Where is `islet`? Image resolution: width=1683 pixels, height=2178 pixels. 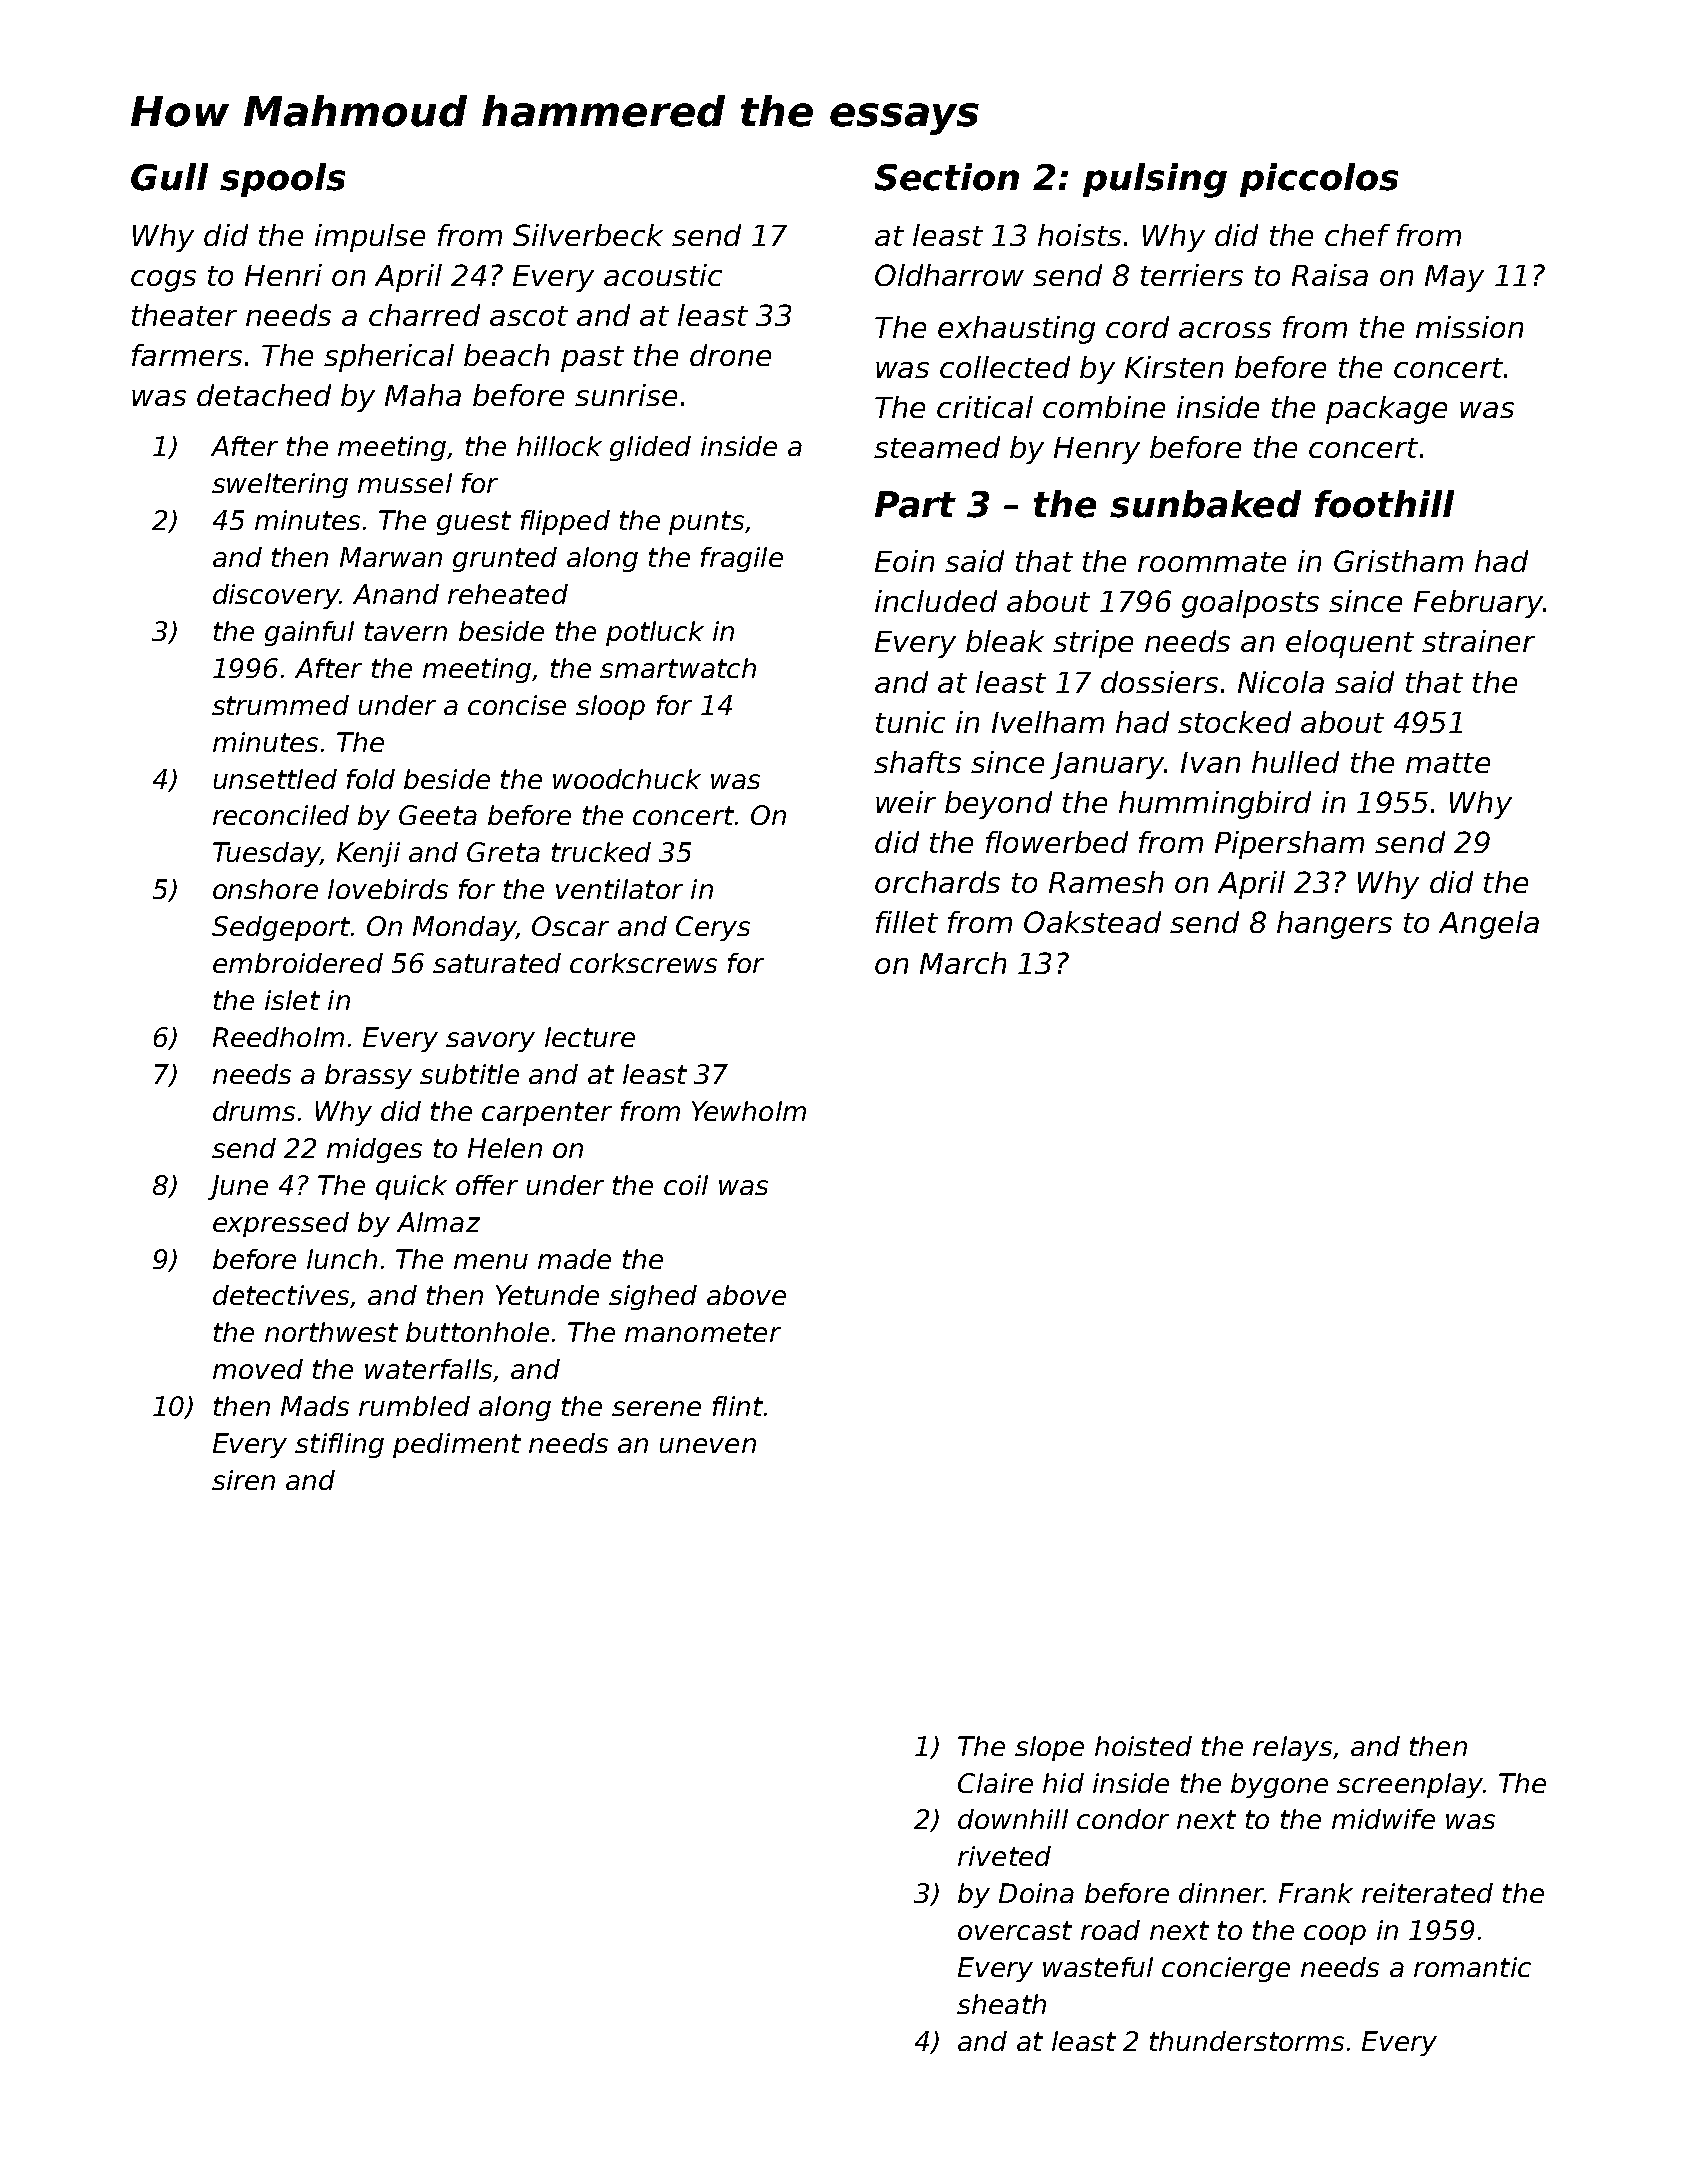 islet is located at coordinates (292, 1000).
